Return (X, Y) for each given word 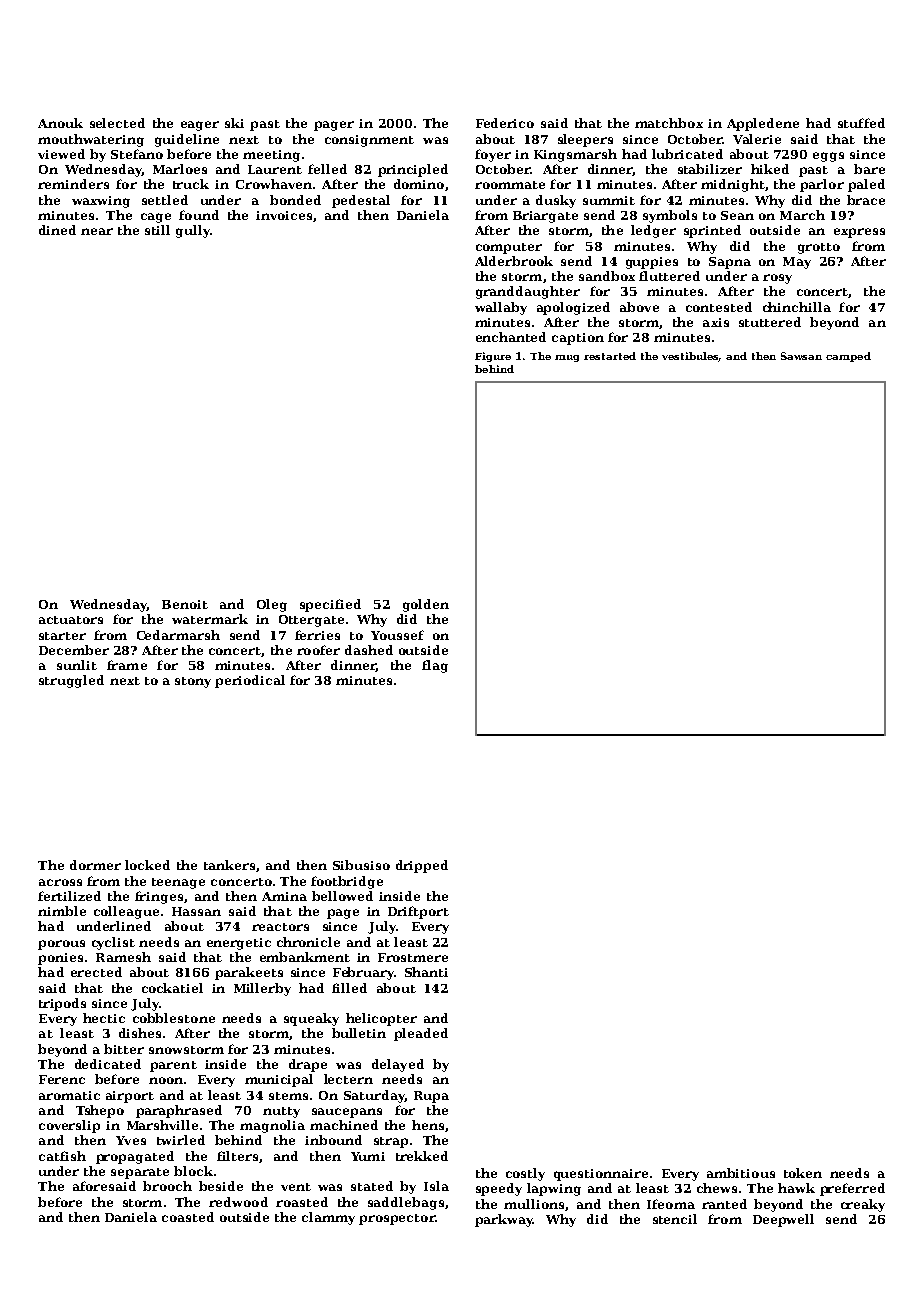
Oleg (272, 605)
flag (435, 666)
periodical (250, 681)
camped (848, 357)
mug (567, 358)
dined (57, 230)
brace (866, 200)
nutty (281, 1112)
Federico (505, 123)
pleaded (421, 1034)
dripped (422, 866)
